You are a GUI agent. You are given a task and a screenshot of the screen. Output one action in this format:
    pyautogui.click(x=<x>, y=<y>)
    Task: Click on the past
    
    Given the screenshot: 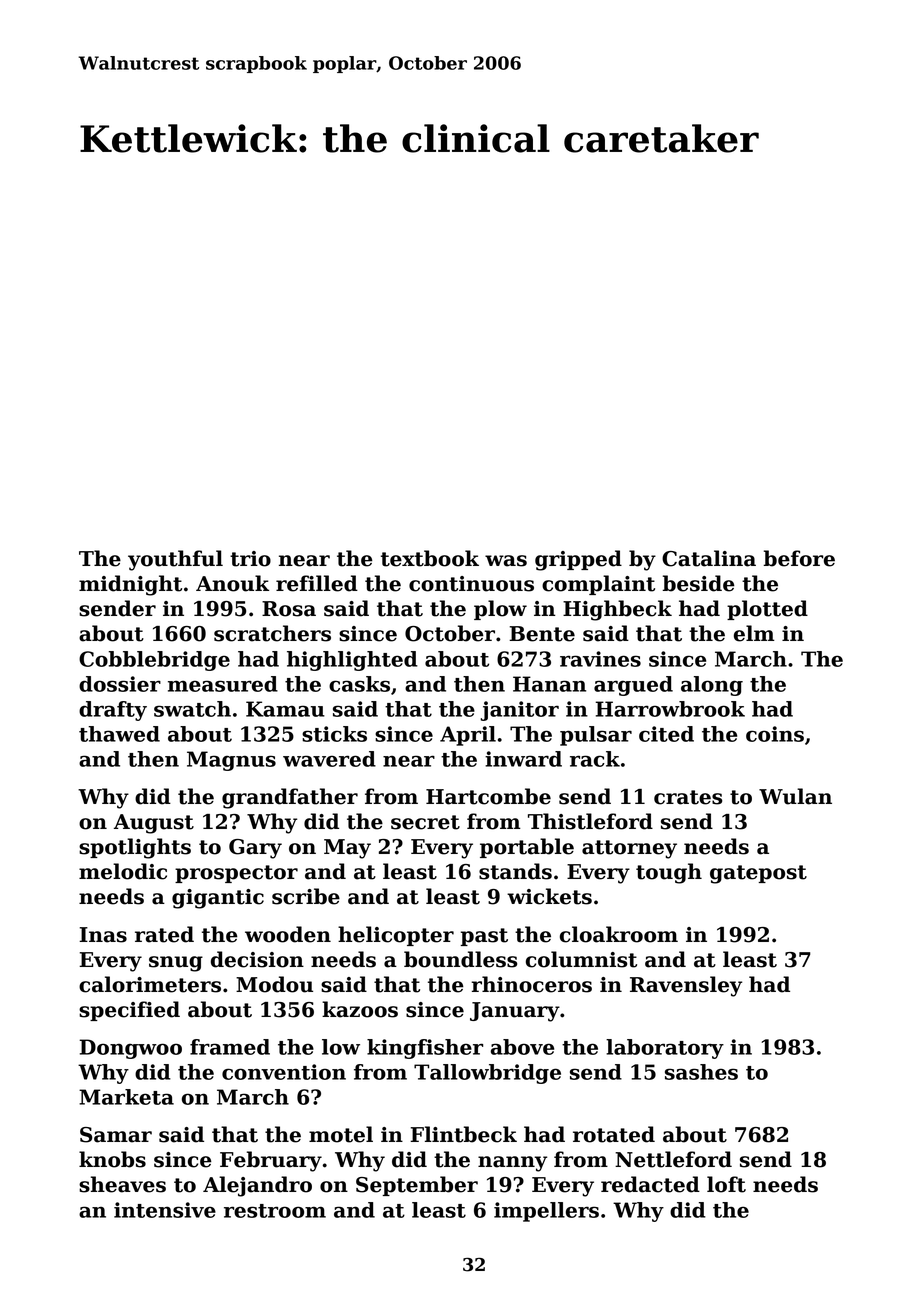 What is the action you would take?
    pyautogui.click(x=484, y=937)
